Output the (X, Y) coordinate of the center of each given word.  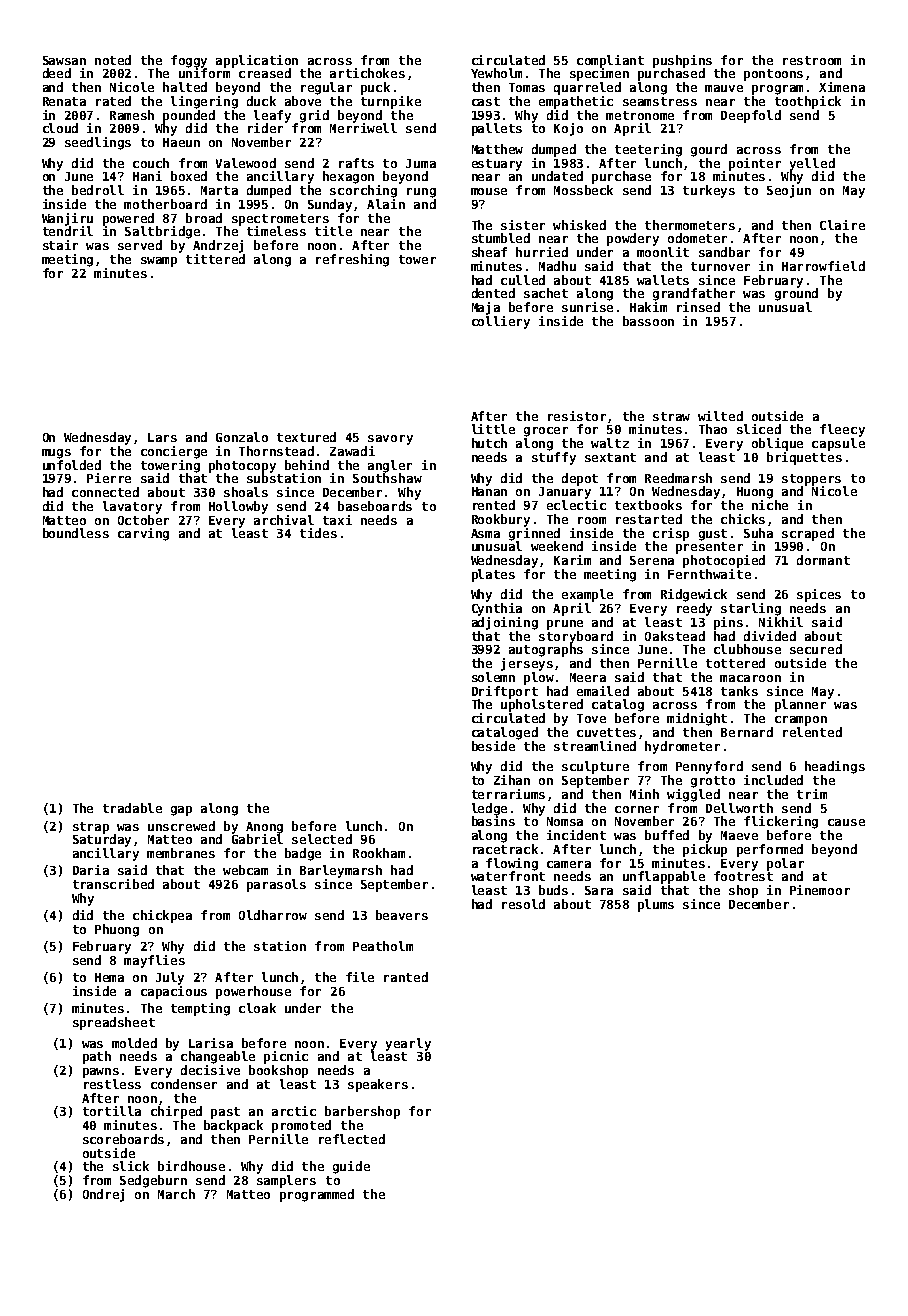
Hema (109, 977)
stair (60, 245)
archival (284, 520)
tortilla (112, 1111)
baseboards (375, 506)
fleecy (842, 430)
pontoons (773, 75)
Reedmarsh (678, 478)
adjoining (505, 623)
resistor (577, 416)
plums (656, 905)
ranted (406, 977)
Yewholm (496, 73)
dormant (823, 560)
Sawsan (64, 60)
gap (181, 811)
